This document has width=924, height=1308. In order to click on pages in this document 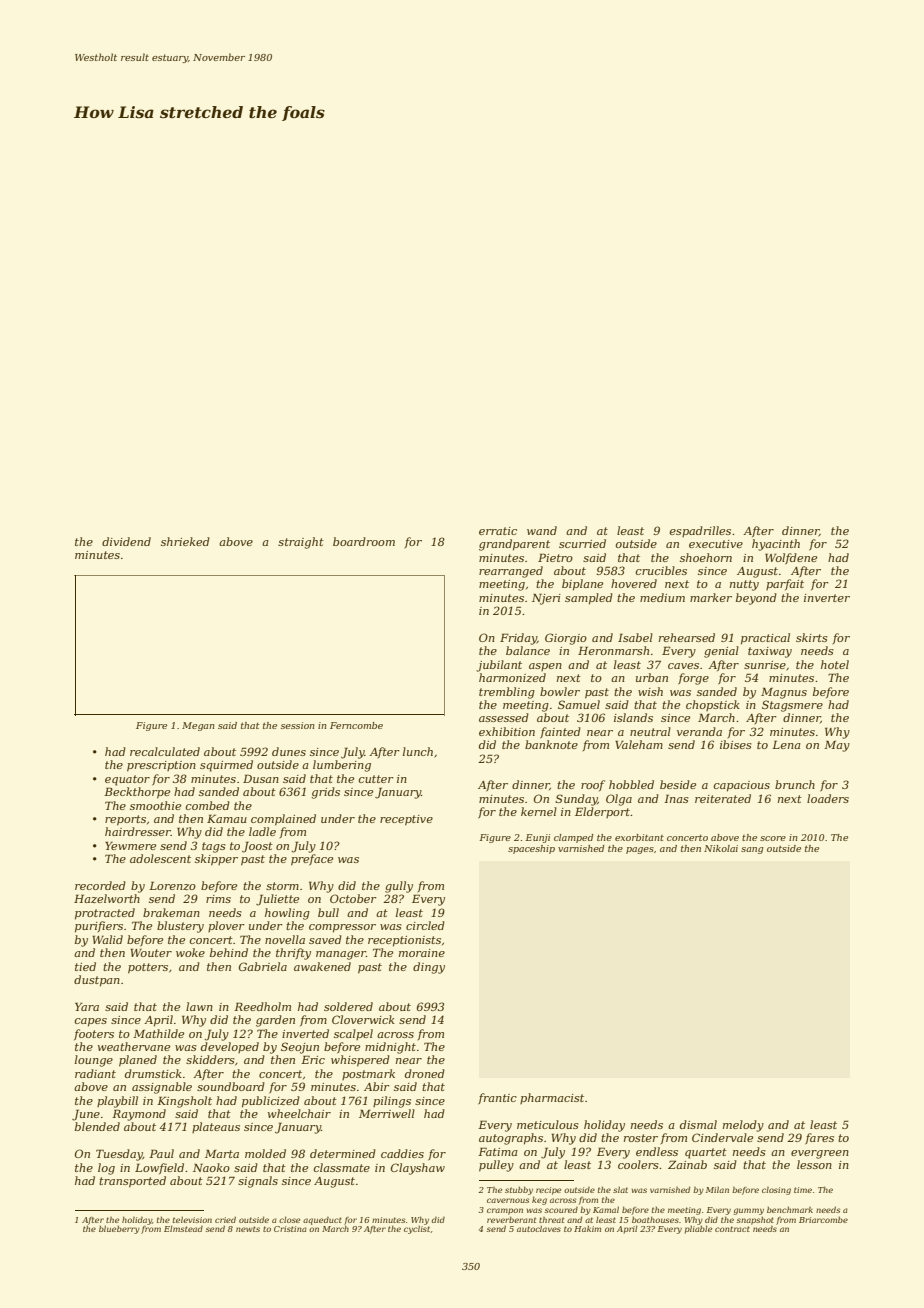, I will do `click(640, 850)`.
